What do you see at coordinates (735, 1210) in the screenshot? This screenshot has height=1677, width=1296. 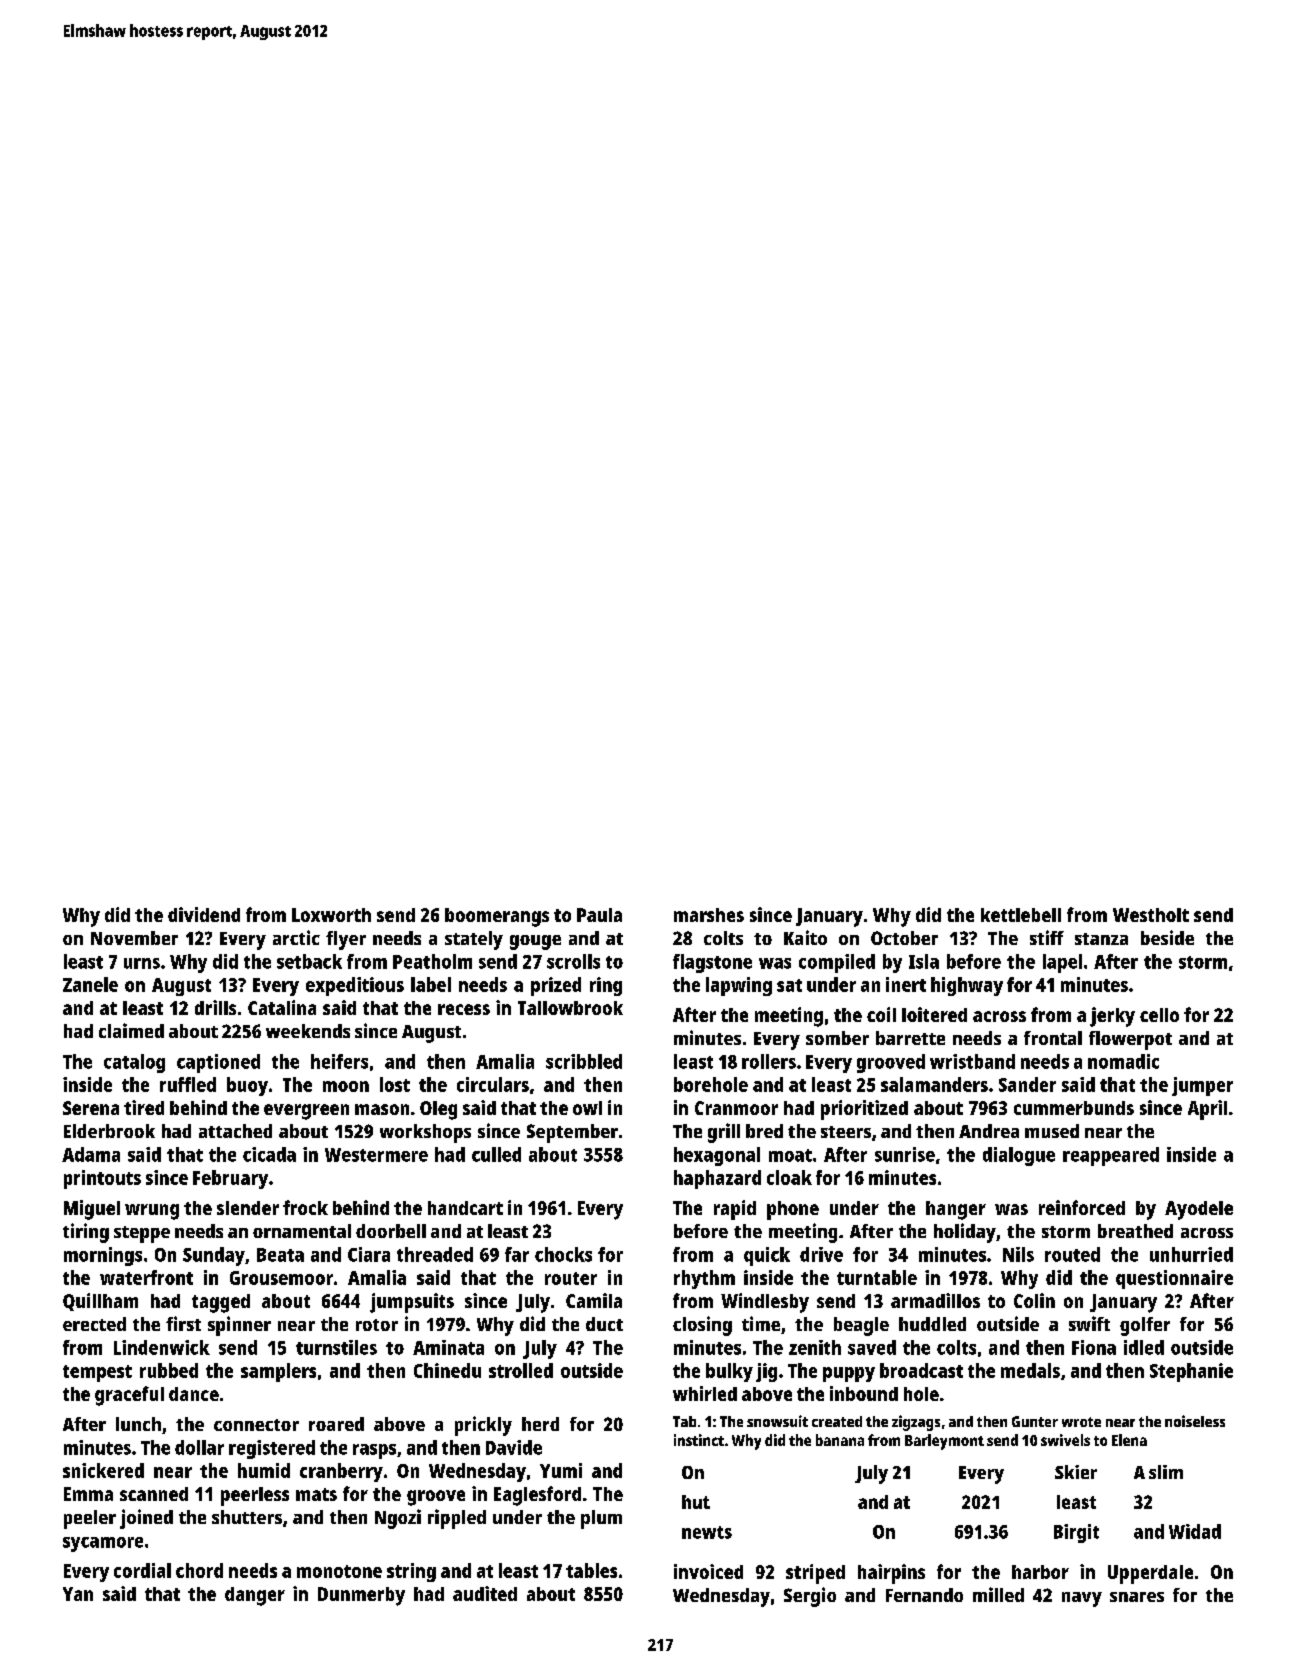 I see `rapid` at bounding box center [735, 1210].
